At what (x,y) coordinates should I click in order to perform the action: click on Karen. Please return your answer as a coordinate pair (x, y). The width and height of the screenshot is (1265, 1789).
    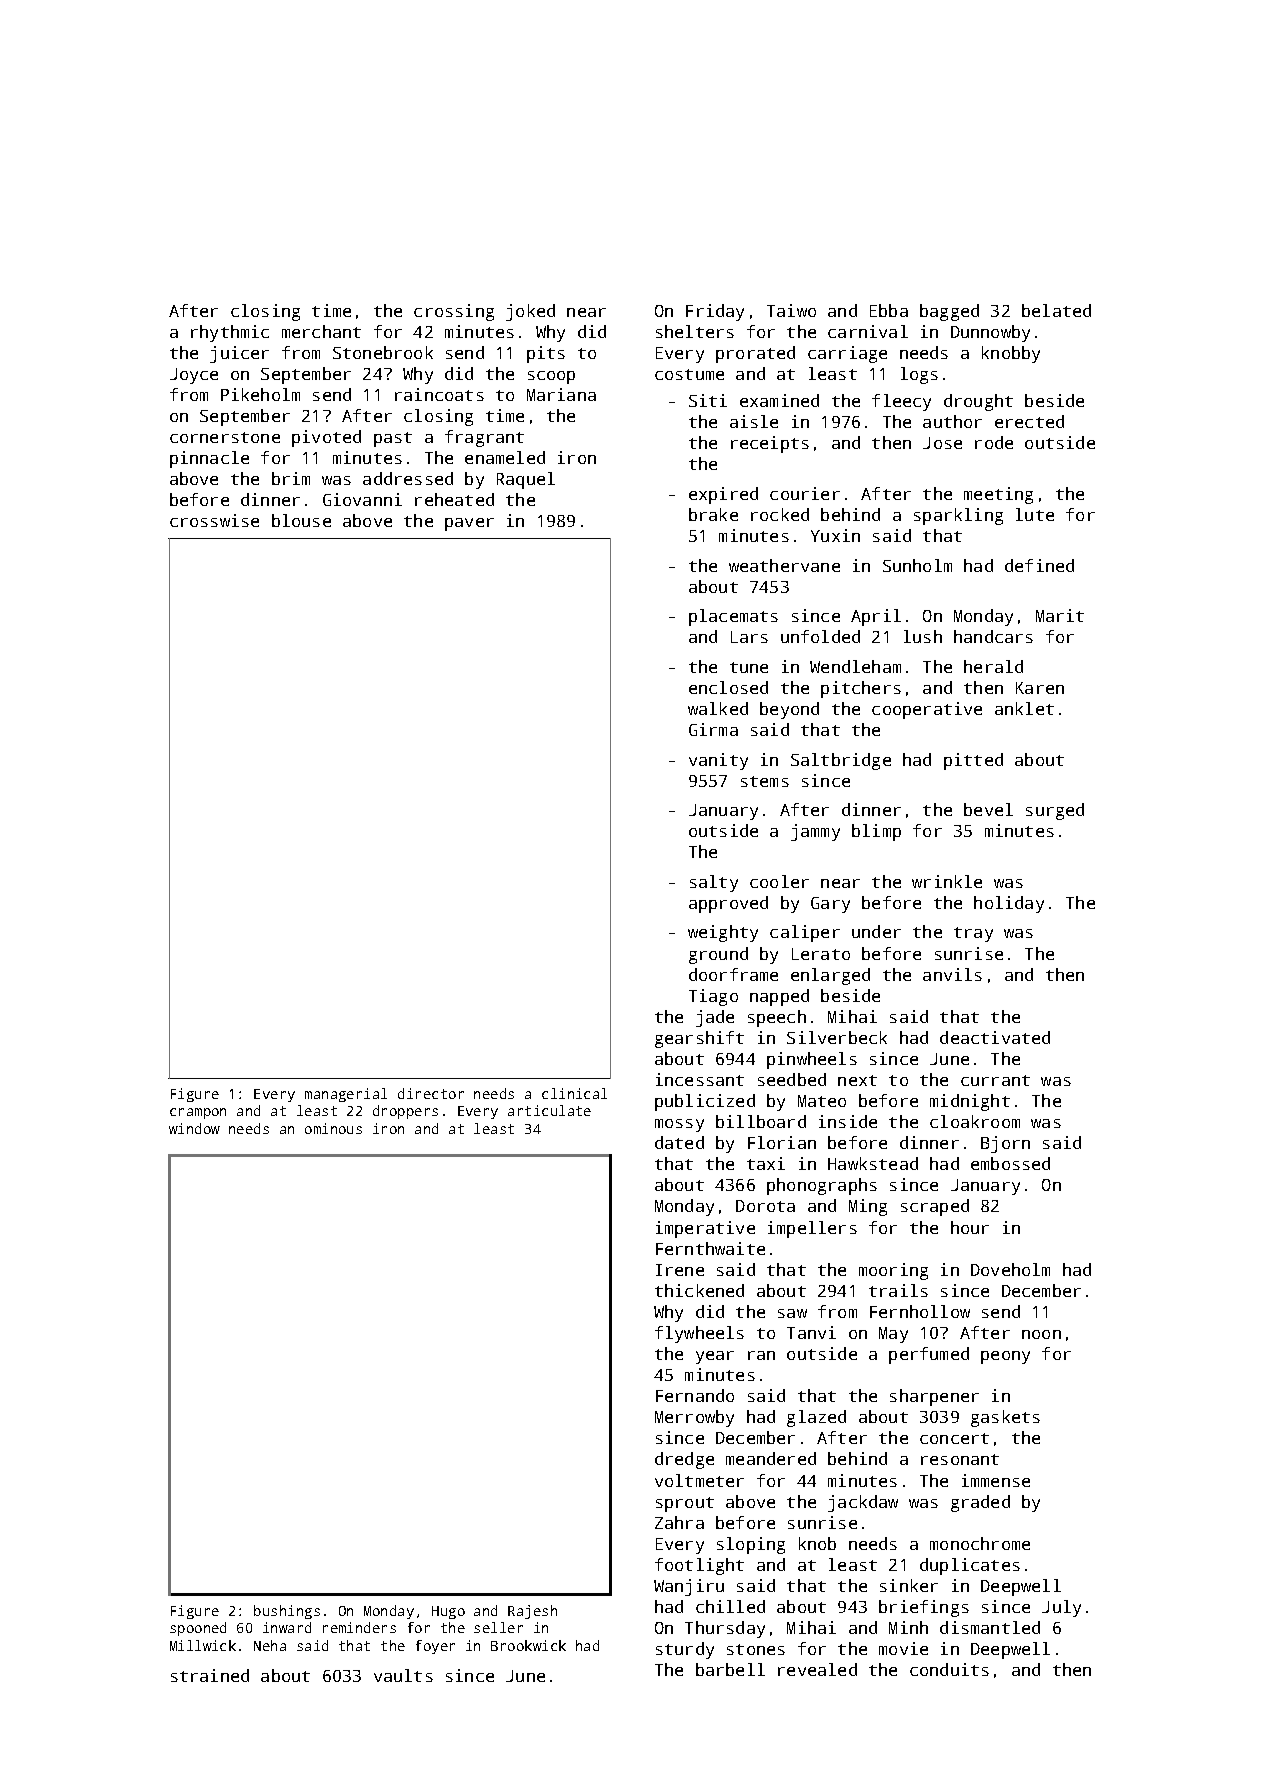
    Looking at the image, I should click on (1040, 688).
